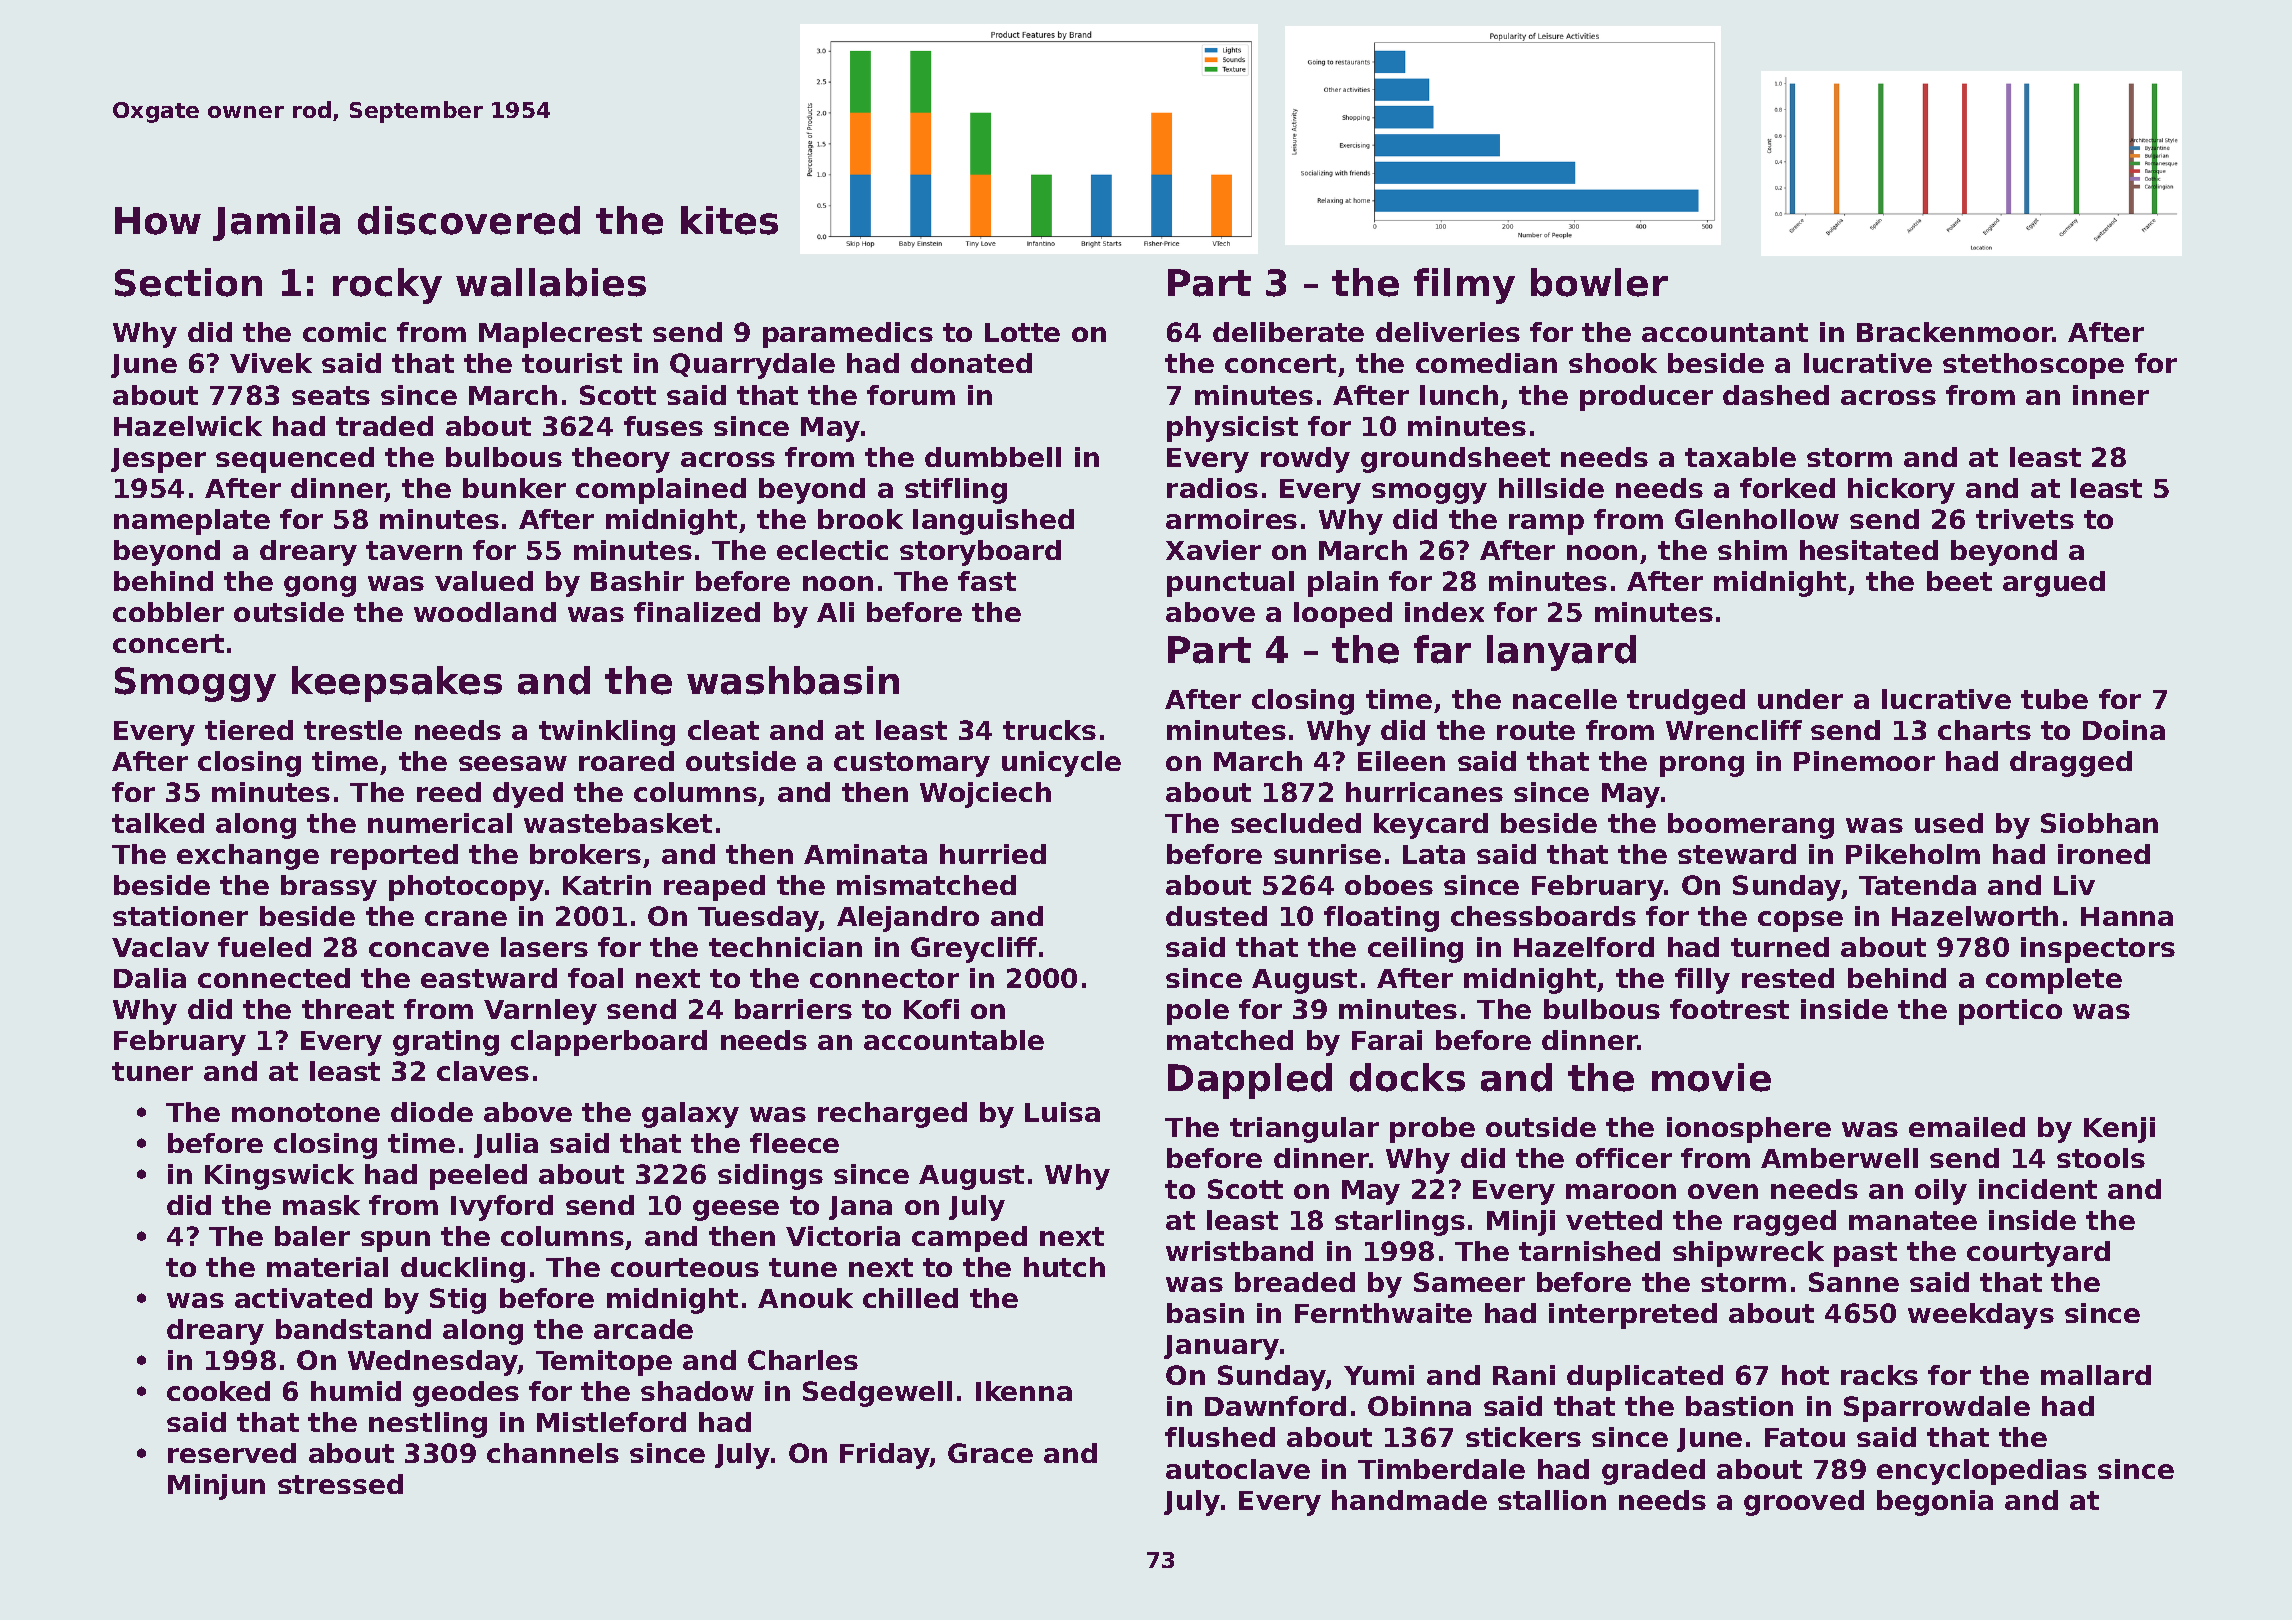 This page has width=2292, height=1620. Describe the element at coordinates (188, 282) in the page. I see `Section` at that location.
